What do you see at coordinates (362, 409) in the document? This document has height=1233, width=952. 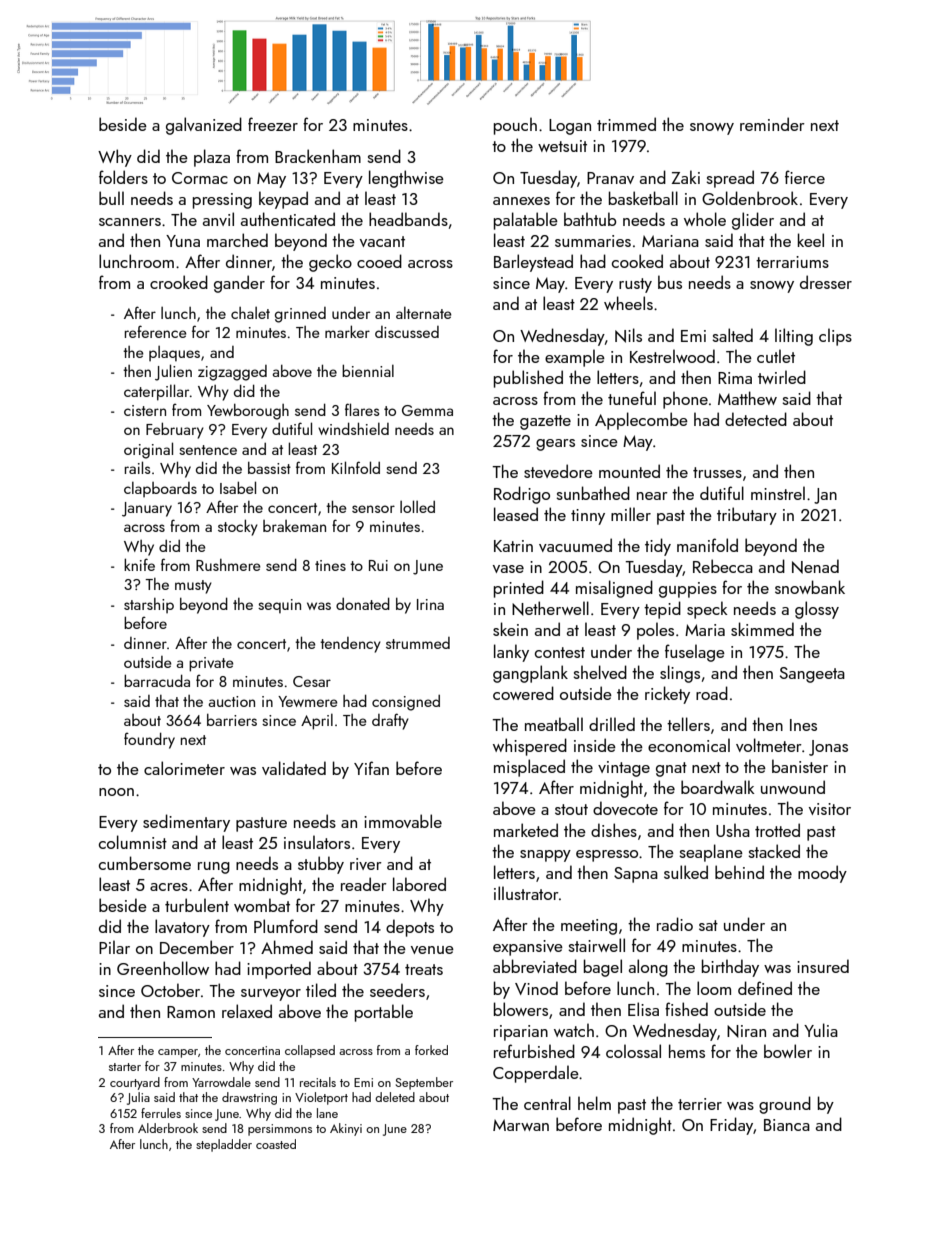 I see `flares` at bounding box center [362, 409].
